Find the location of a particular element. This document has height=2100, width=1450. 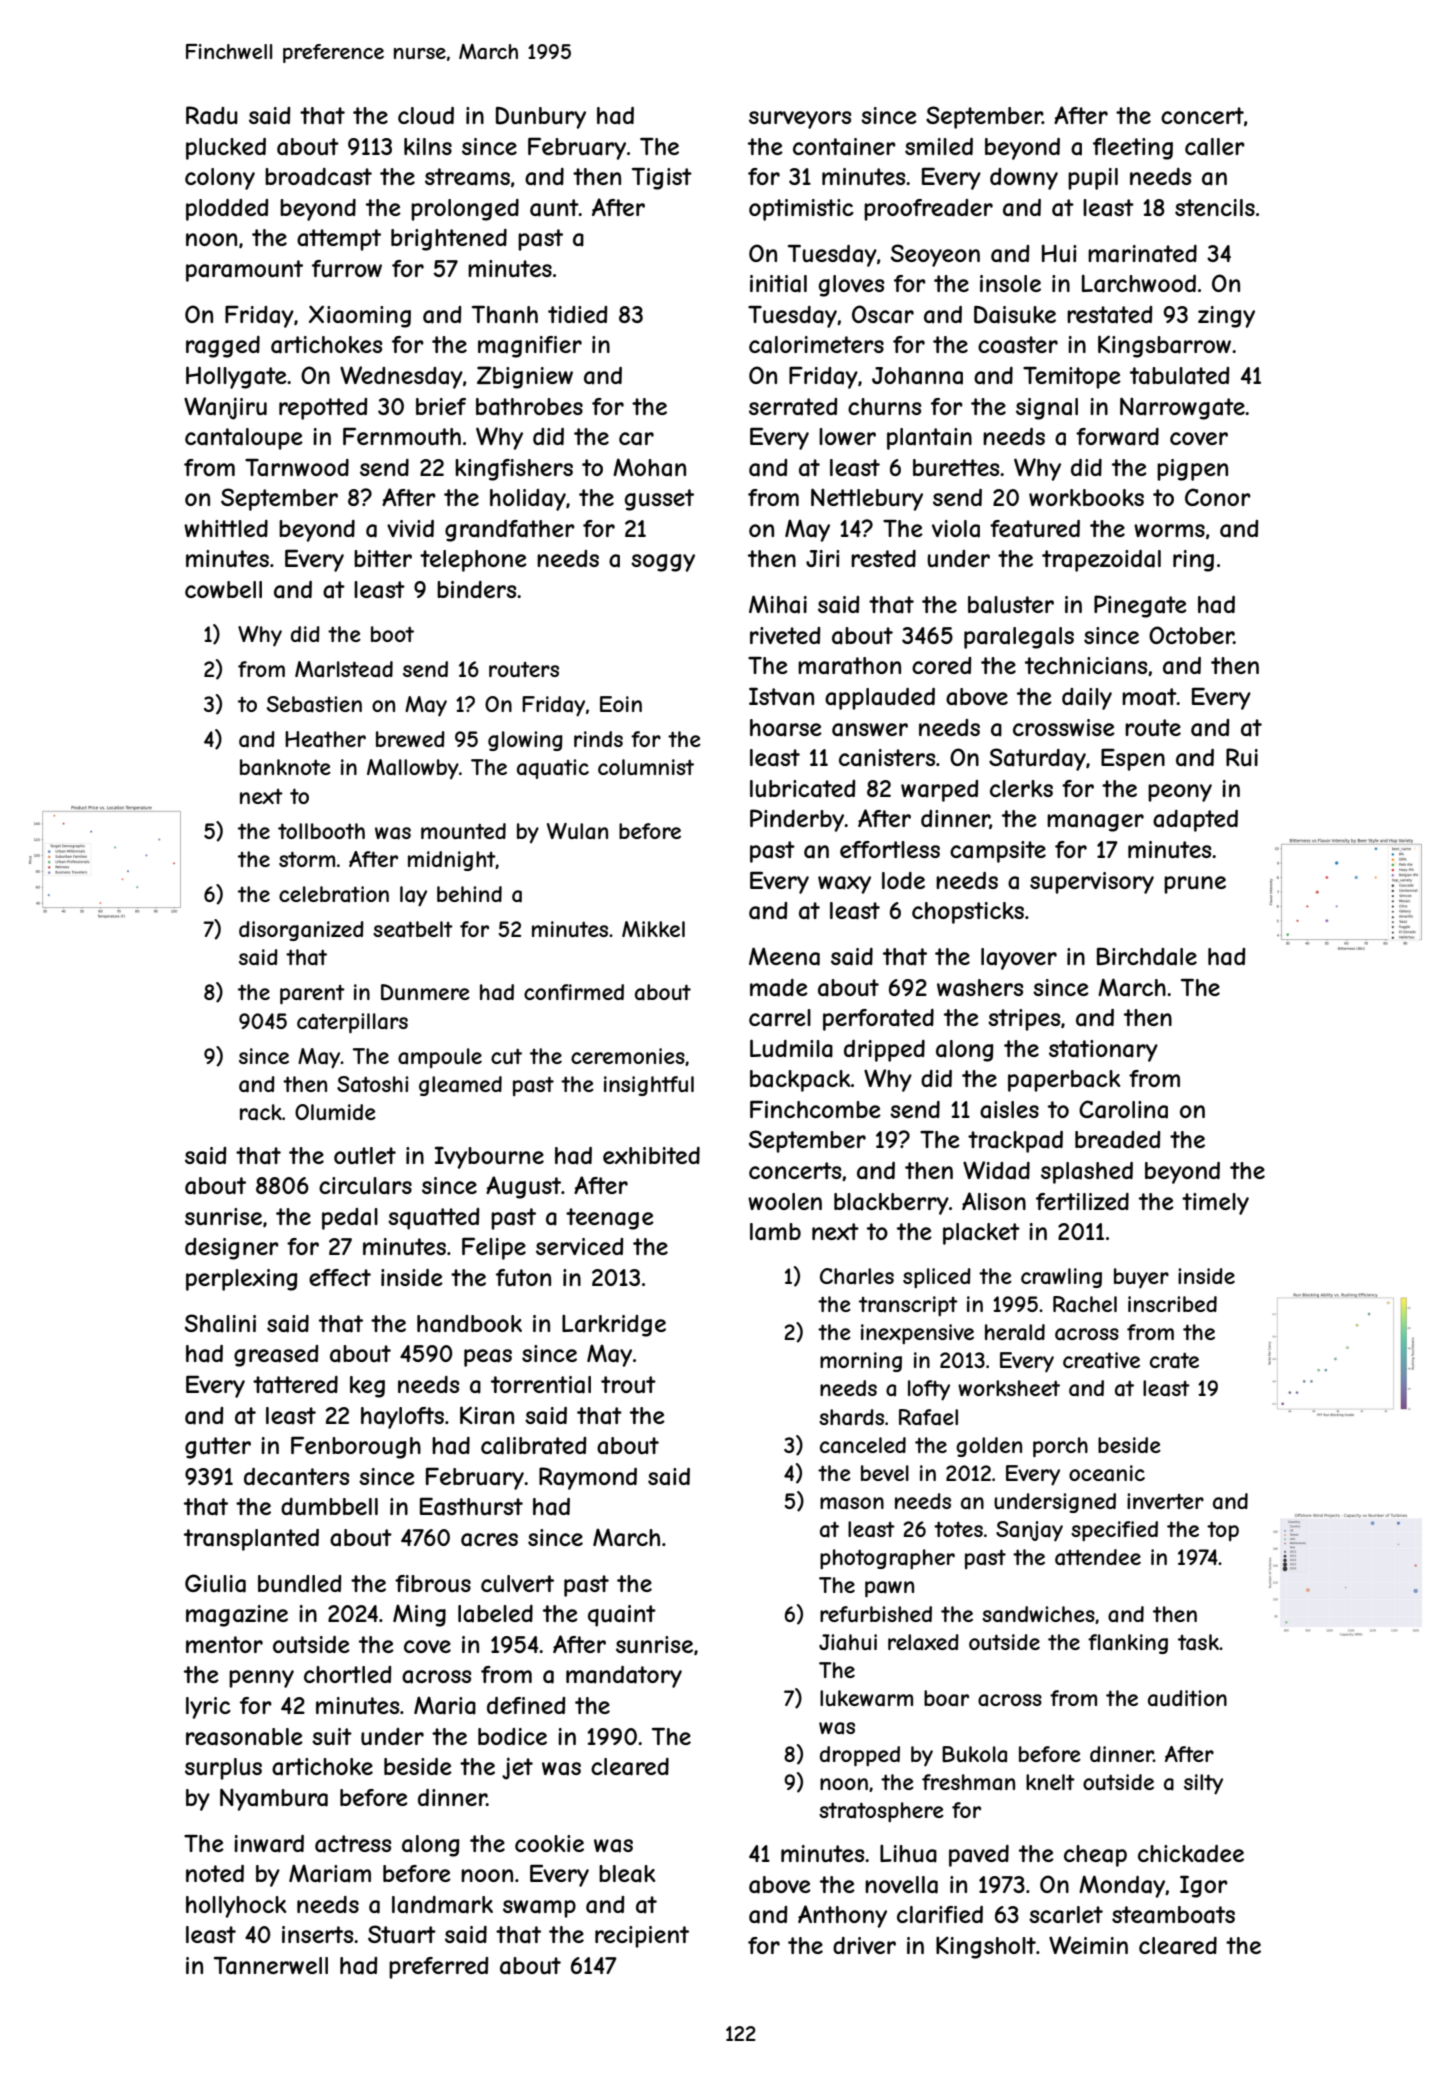

initial is located at coordinates (778, 284).
